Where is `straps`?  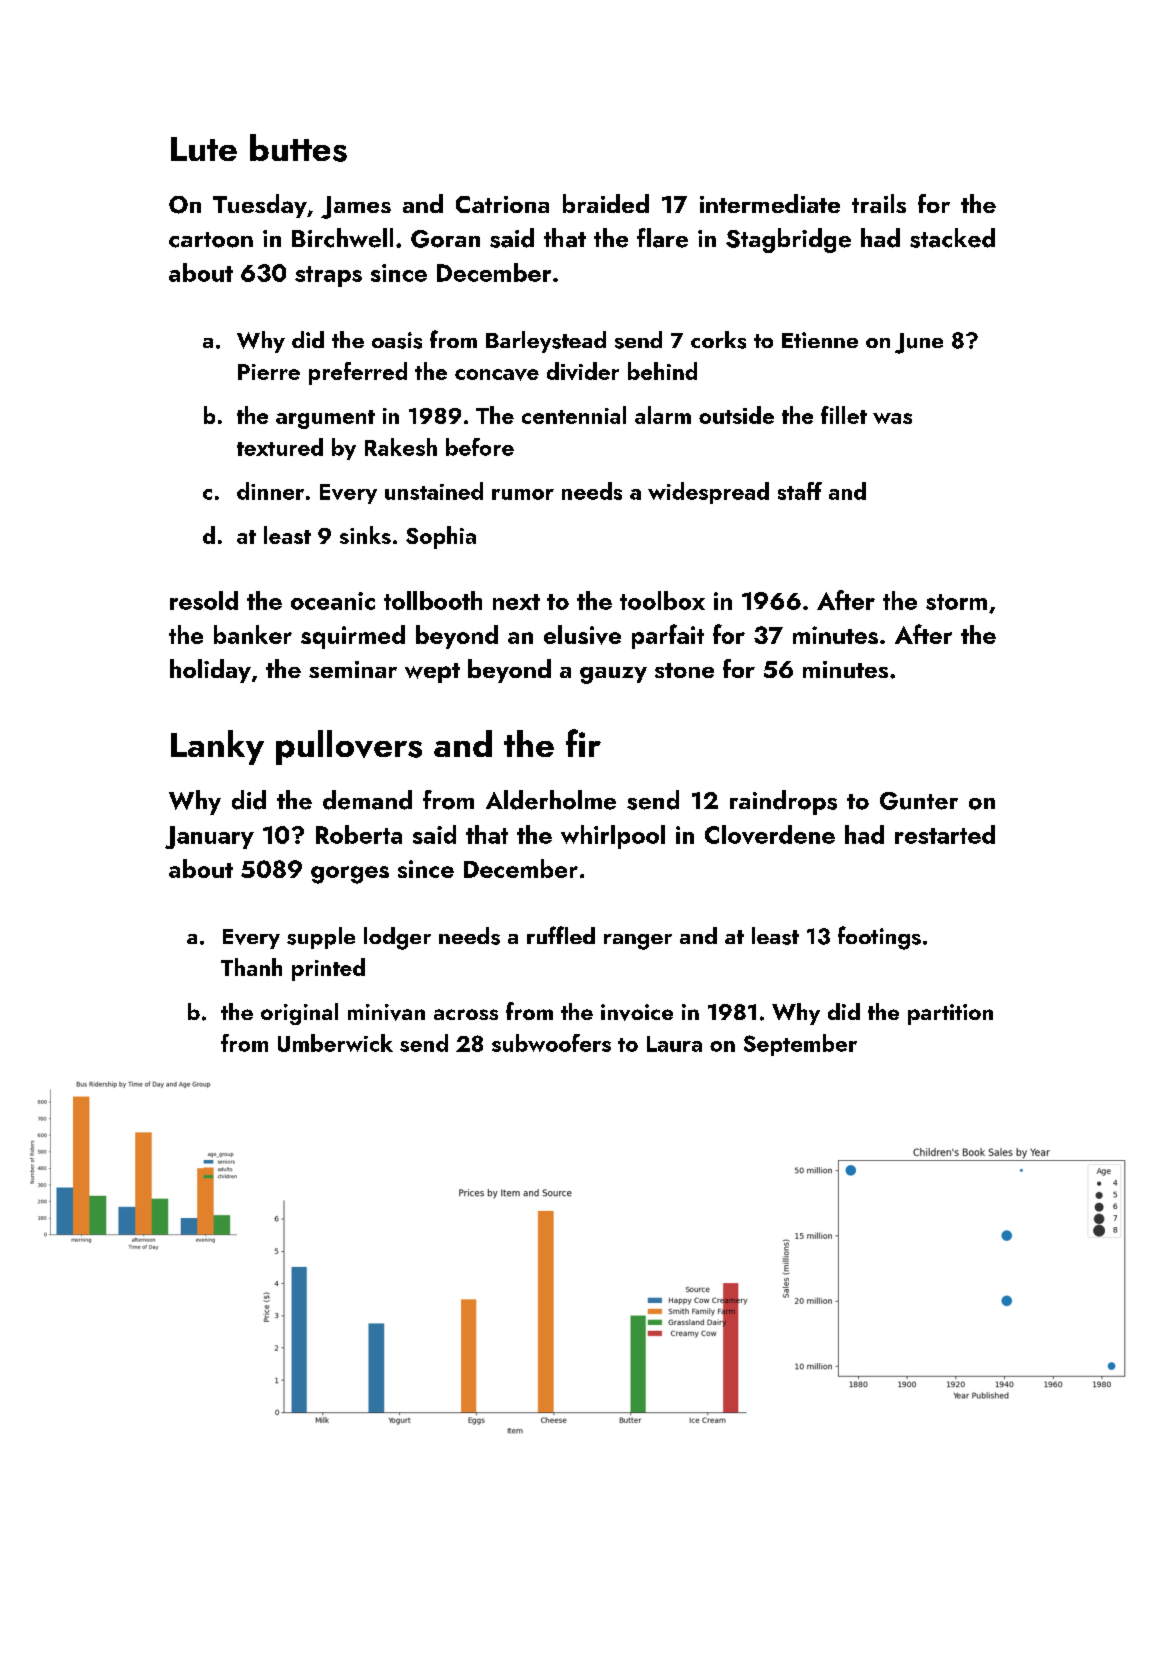
straps is located at coordinates (328, 276).
